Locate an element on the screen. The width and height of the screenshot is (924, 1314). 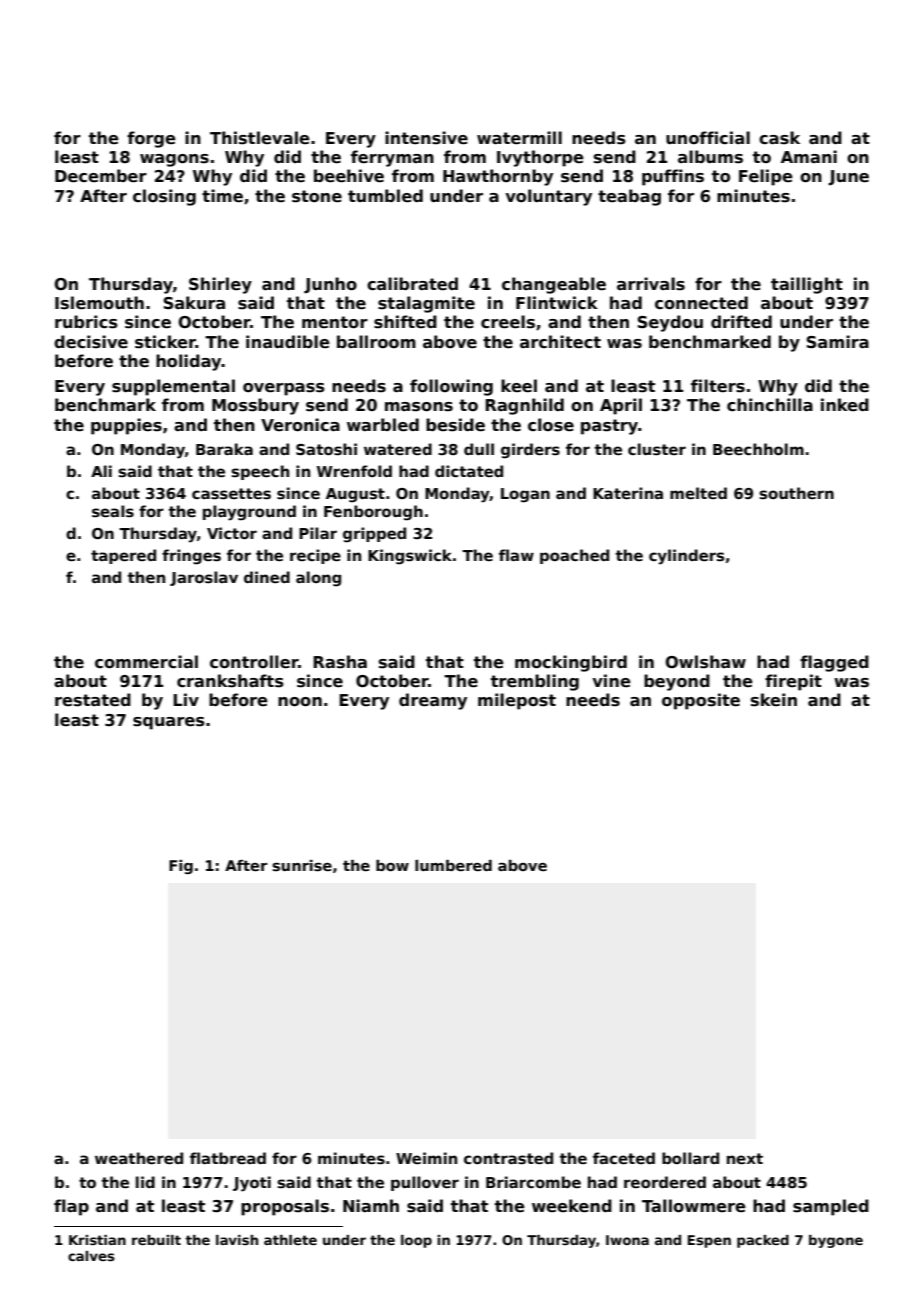
sampled is located at coordinates (831, 1207).
